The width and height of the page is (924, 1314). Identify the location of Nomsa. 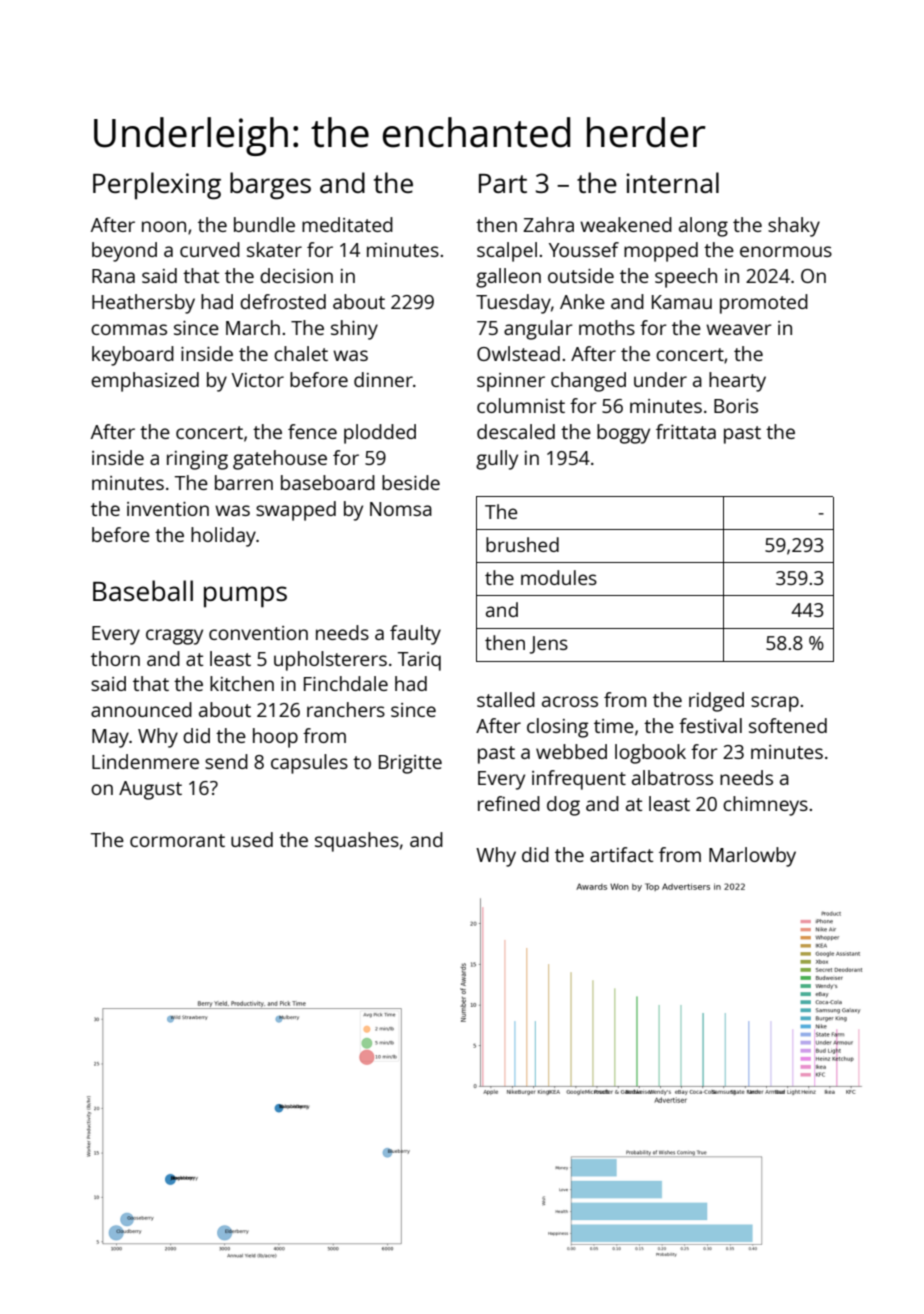
(401, 509).
